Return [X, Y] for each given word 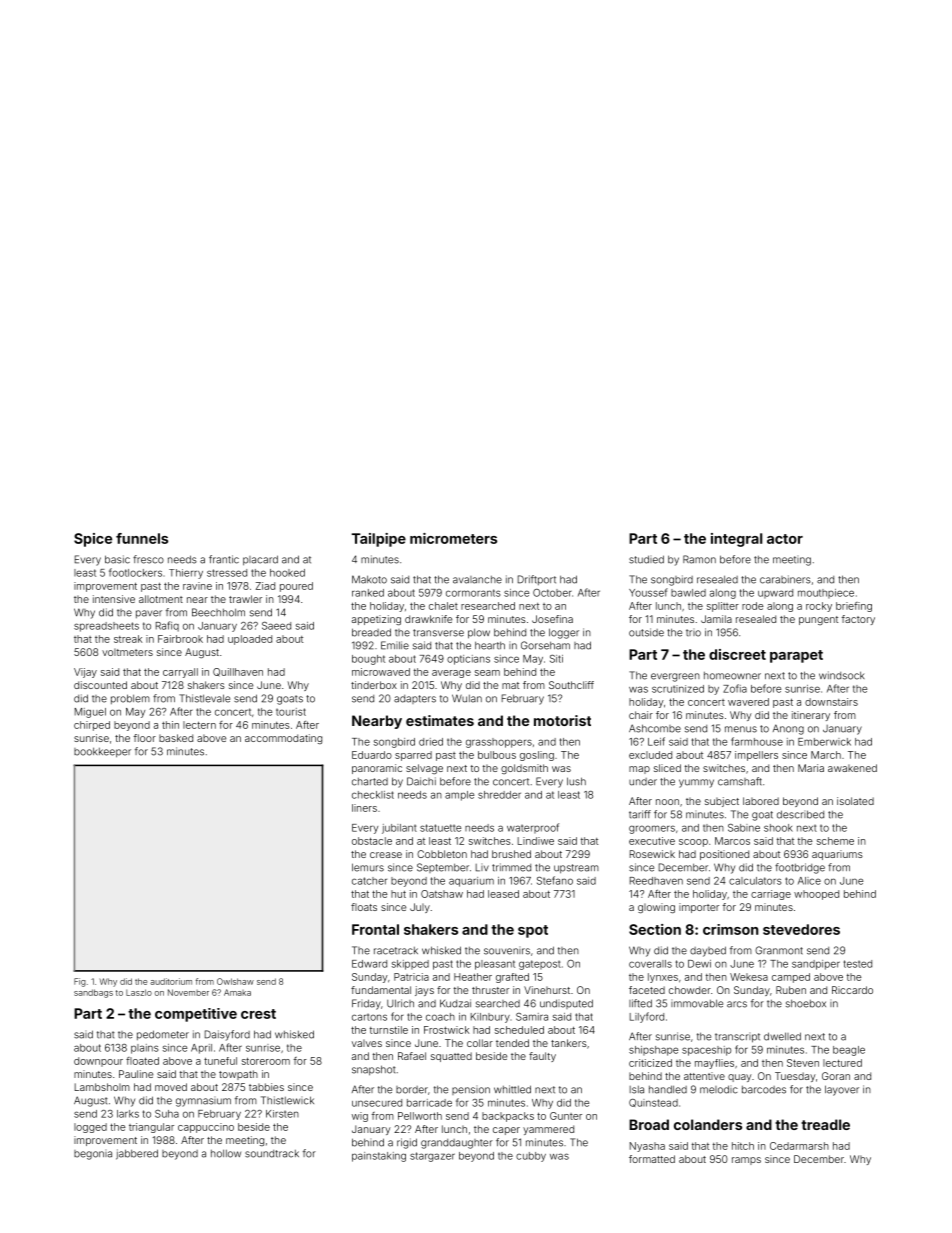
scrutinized [678, 689]
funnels [142, 538]
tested [858, 964]
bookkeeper [102, 752]
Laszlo [139, 992]
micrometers [453, 538]
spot [533, 931]
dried [431, 742]
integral [736, 540]
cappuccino [206, 1128]
